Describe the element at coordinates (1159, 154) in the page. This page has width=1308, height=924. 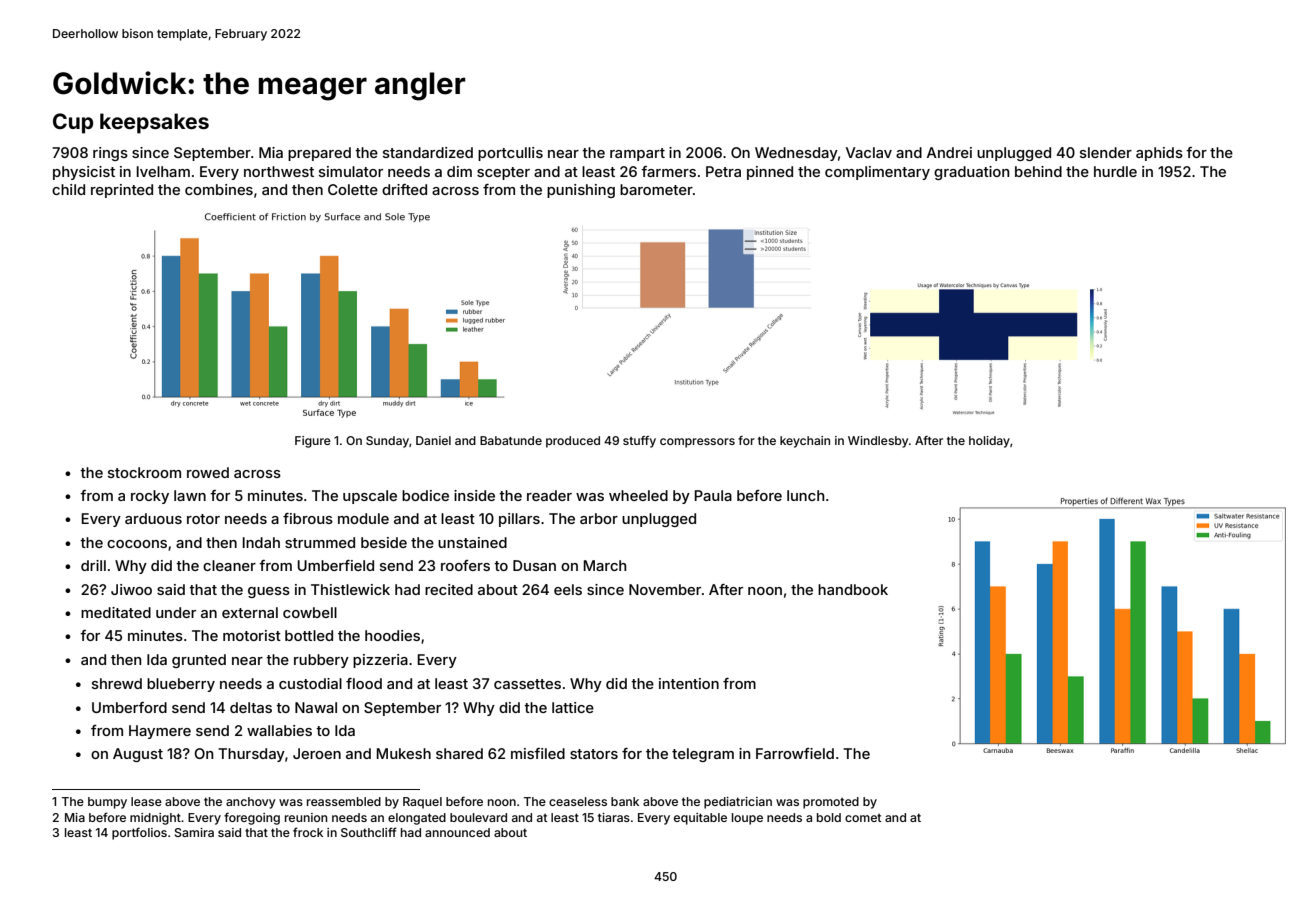
I see `aphids` at that location.
